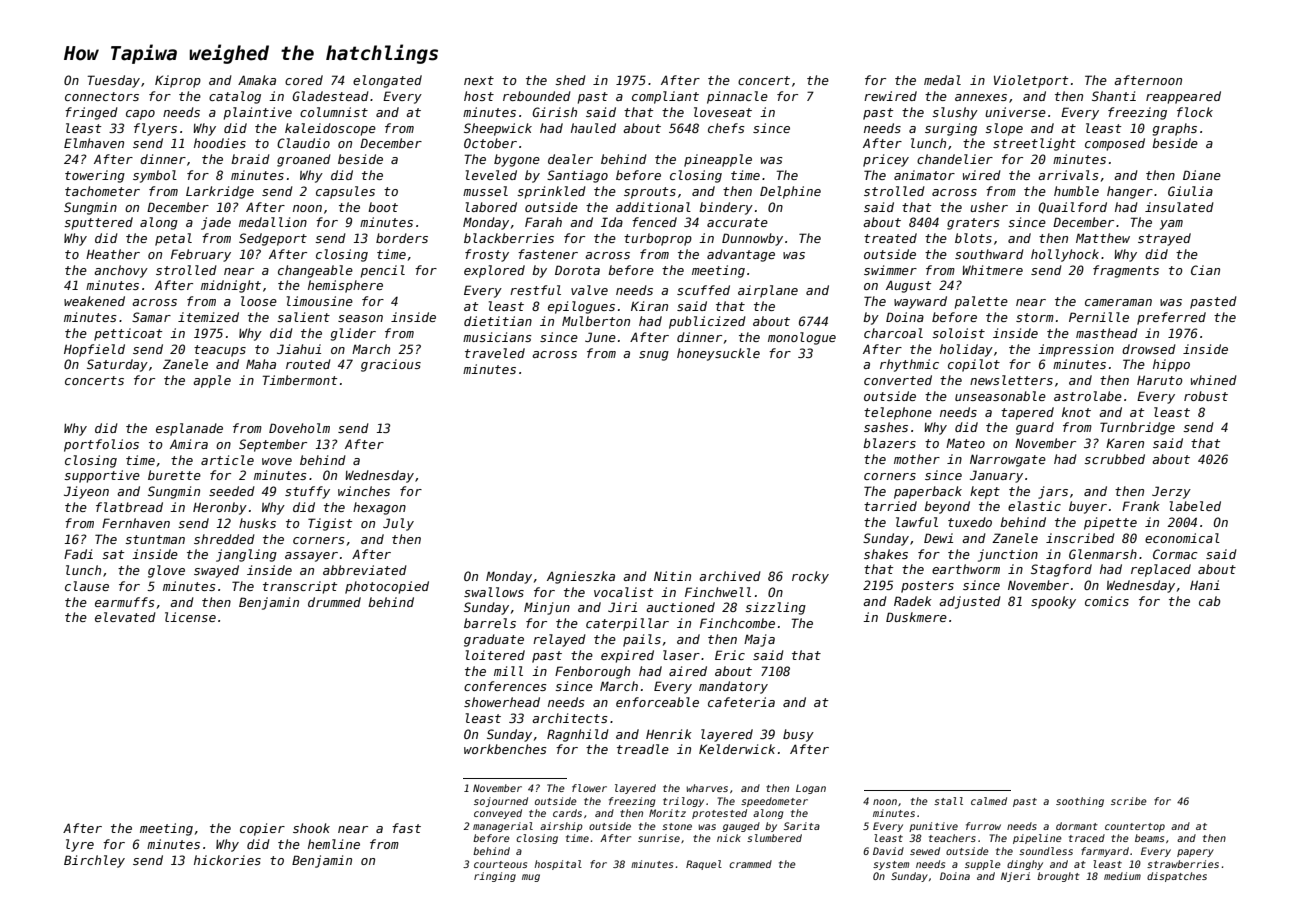 Image resolution: width=1308 pixels, height=924 pixels. What do you see at coordinates (334, 602) in the image?
I see `drummed` at bounding box center [334, 602].
